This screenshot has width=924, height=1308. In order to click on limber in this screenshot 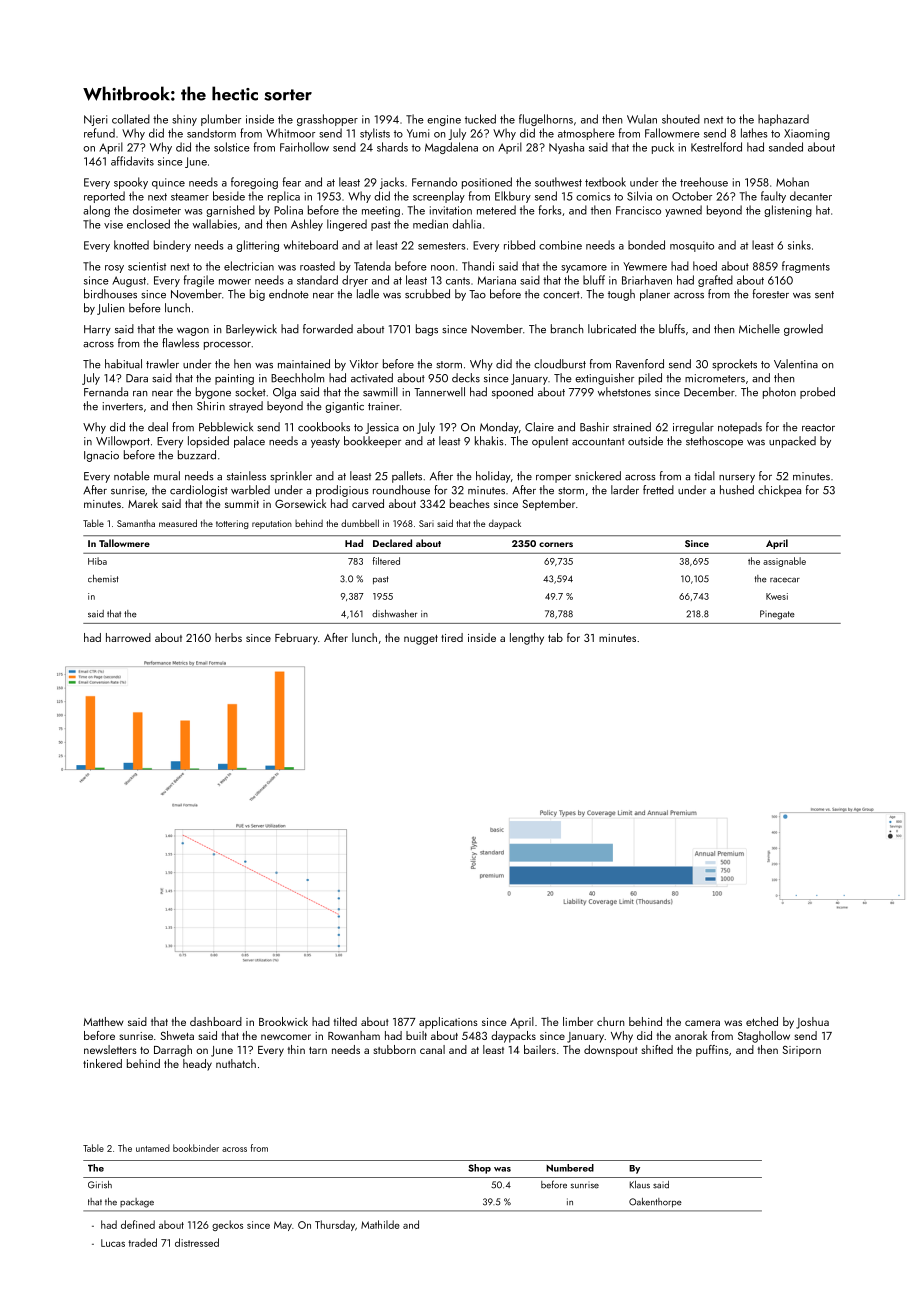, I will do `click(578, 1021)`.
